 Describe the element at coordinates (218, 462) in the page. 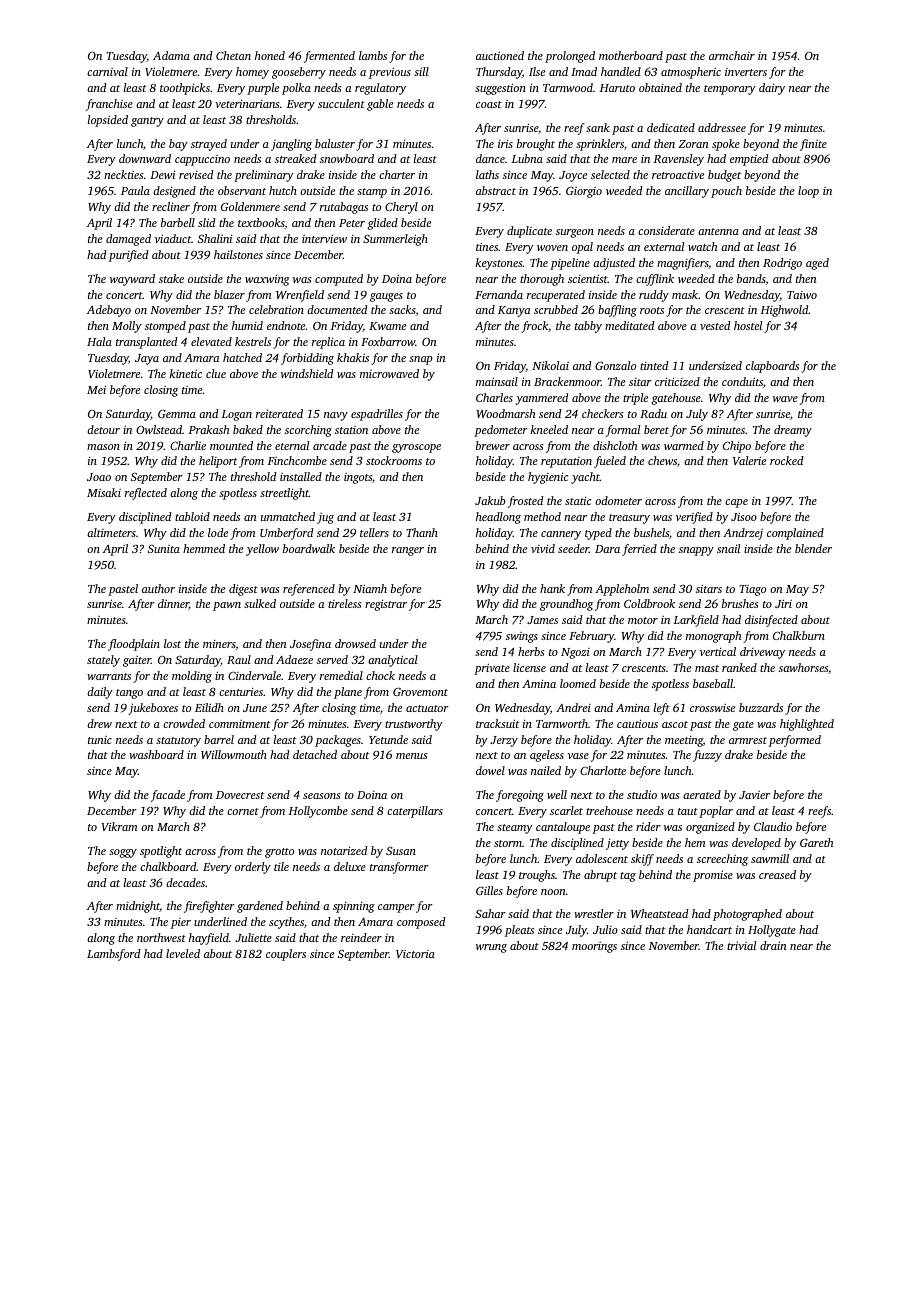

I see `heliport` at that location.
